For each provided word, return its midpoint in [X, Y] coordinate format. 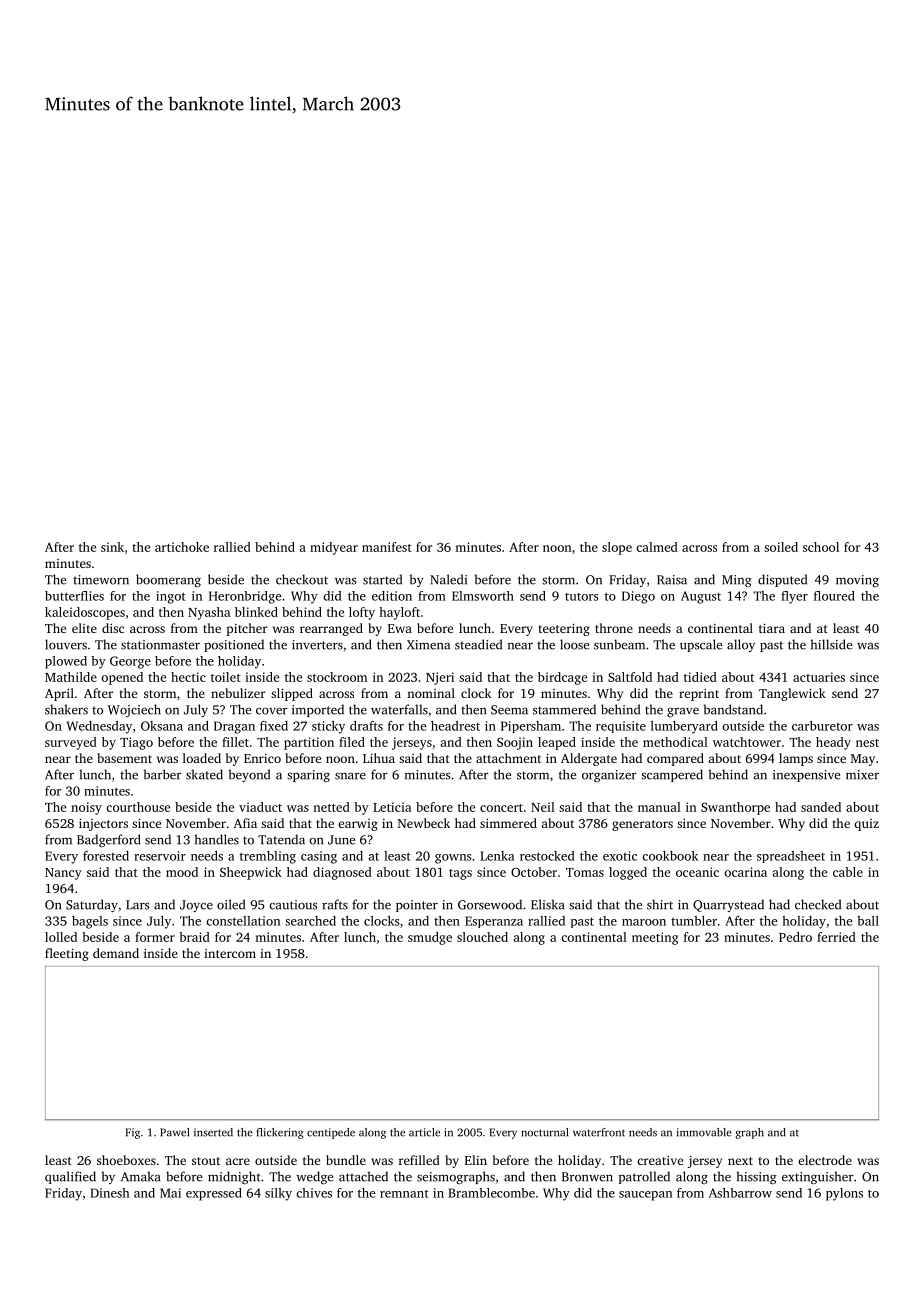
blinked [256, 612]
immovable [704, 1132]
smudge [430, 938]
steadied [478, 644]
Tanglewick [792, 694]
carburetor [822, 726]
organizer [609, 776]
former [155, 937]
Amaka [140, 1176]
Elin [476, 1160]
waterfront [599, 1132]
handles [216, 839]
